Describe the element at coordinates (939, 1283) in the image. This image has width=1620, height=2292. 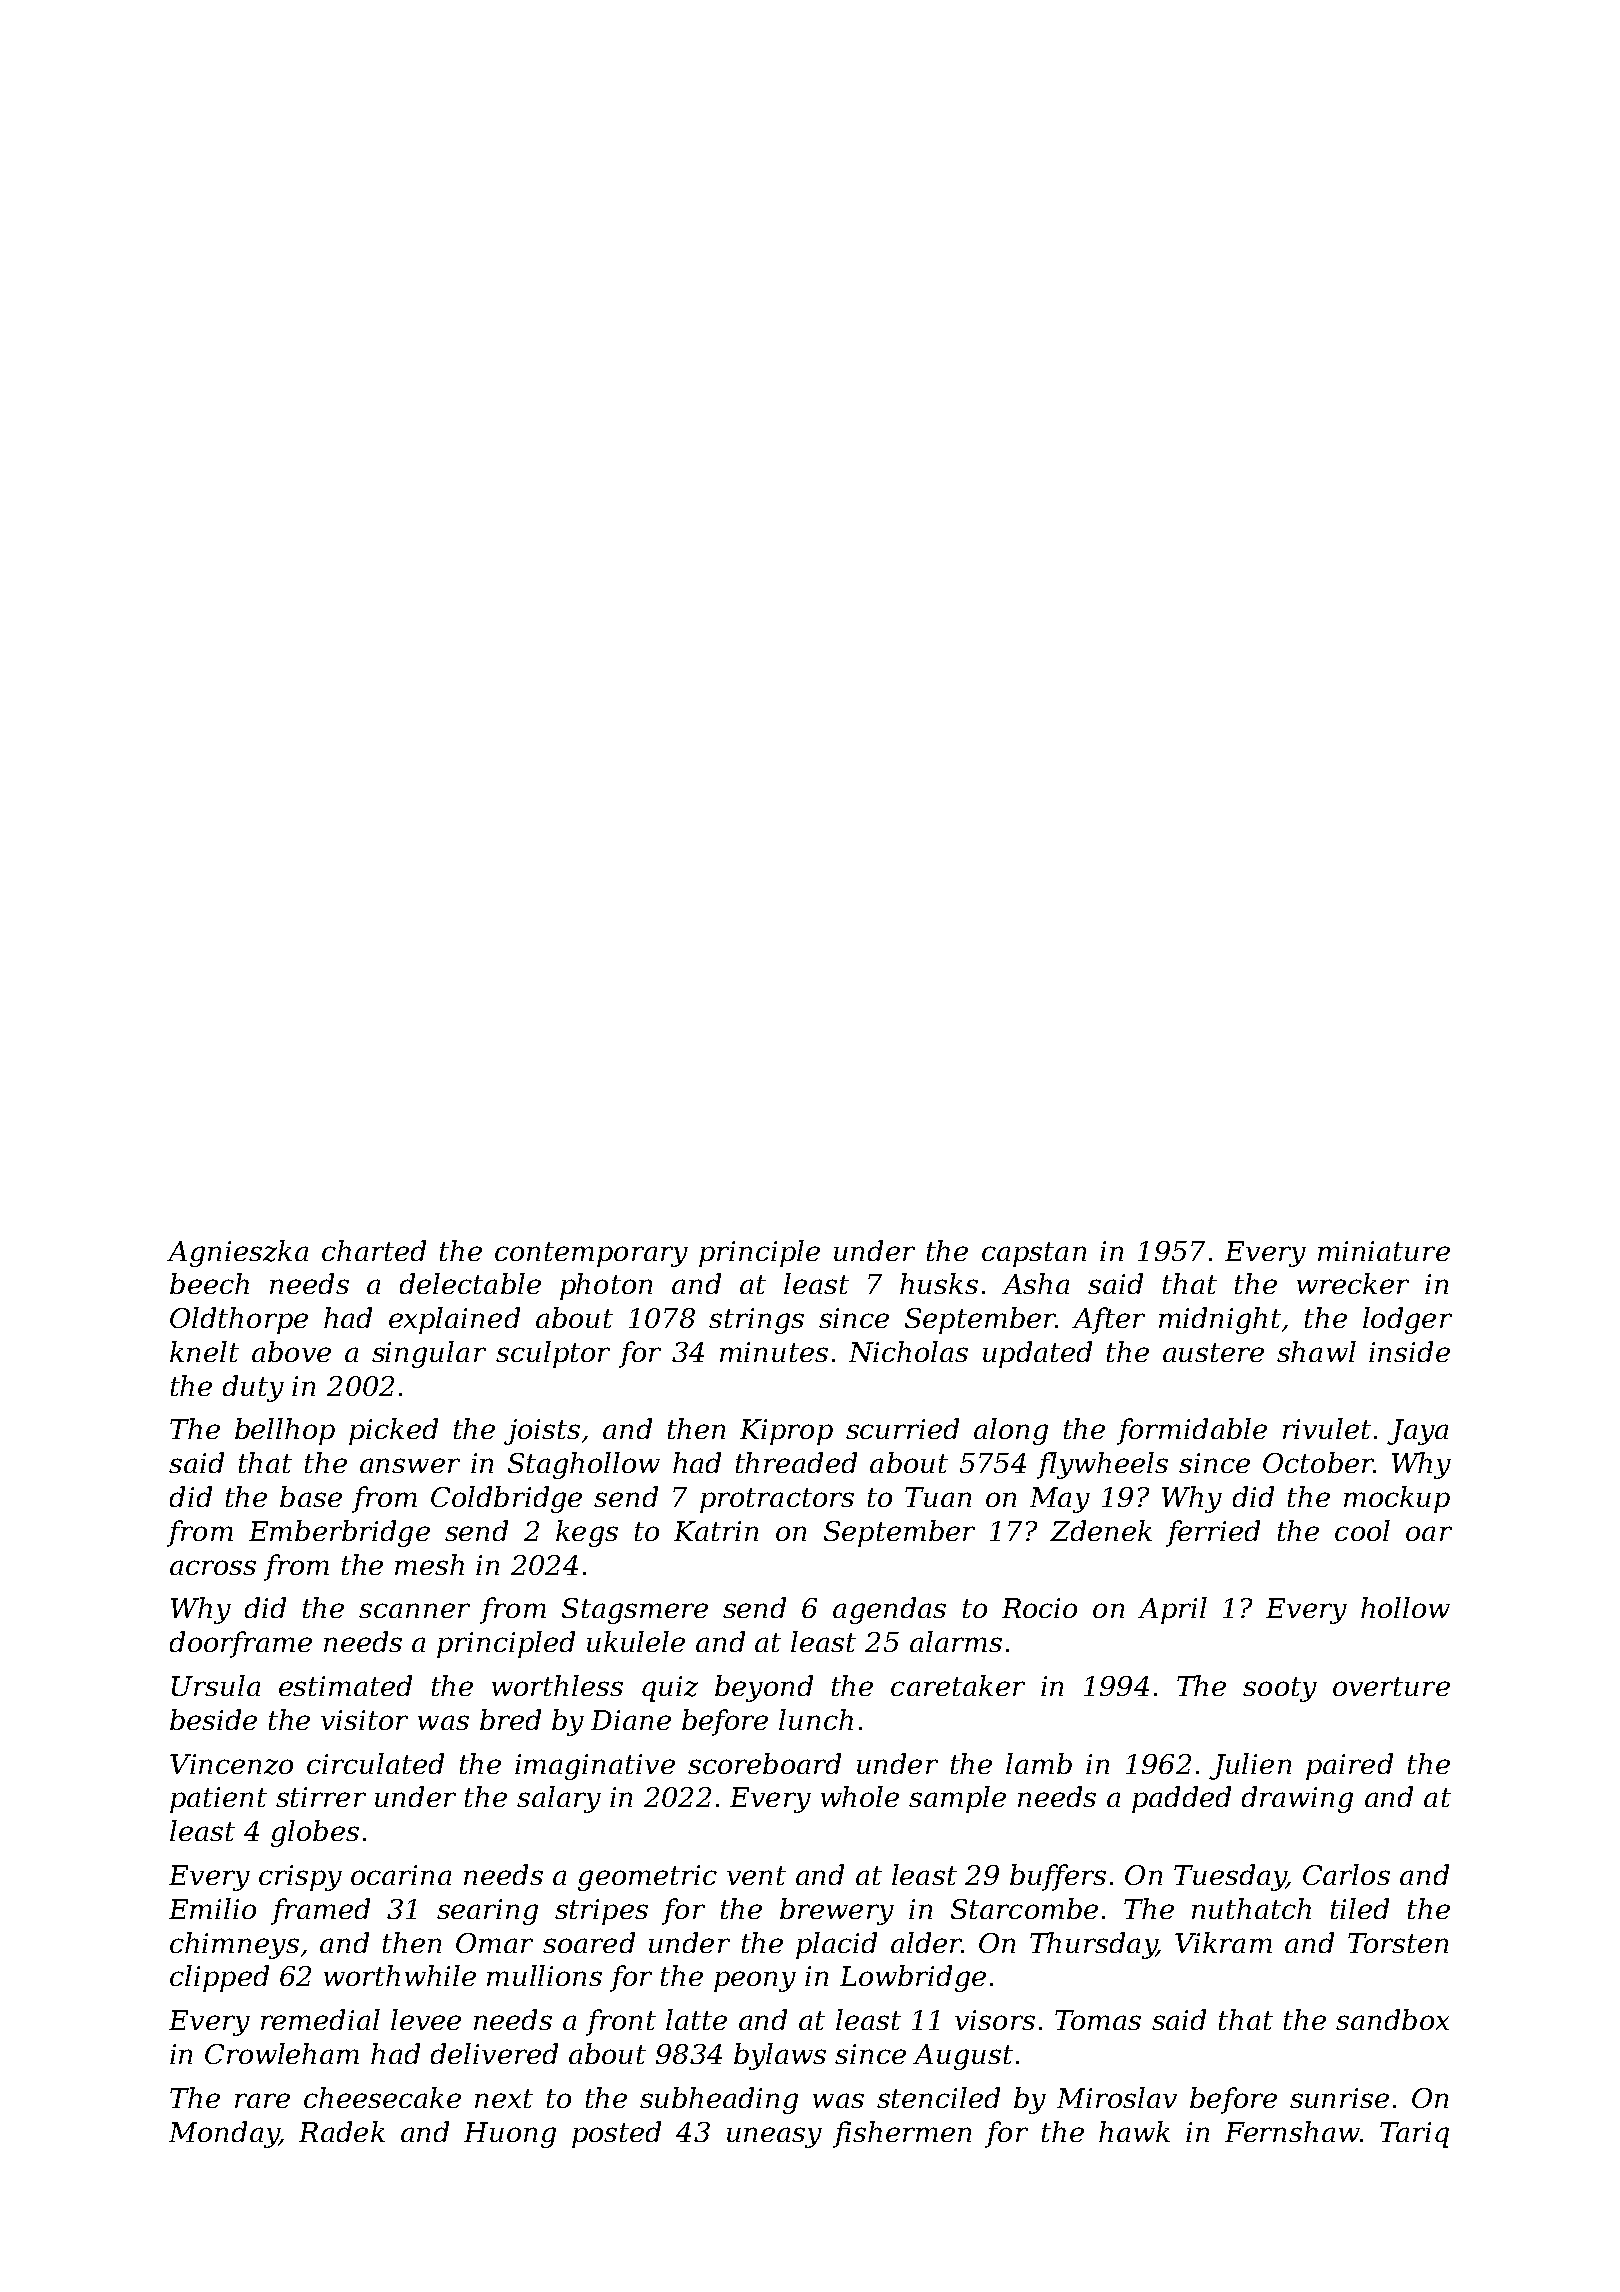
I see `husks` at that location.
